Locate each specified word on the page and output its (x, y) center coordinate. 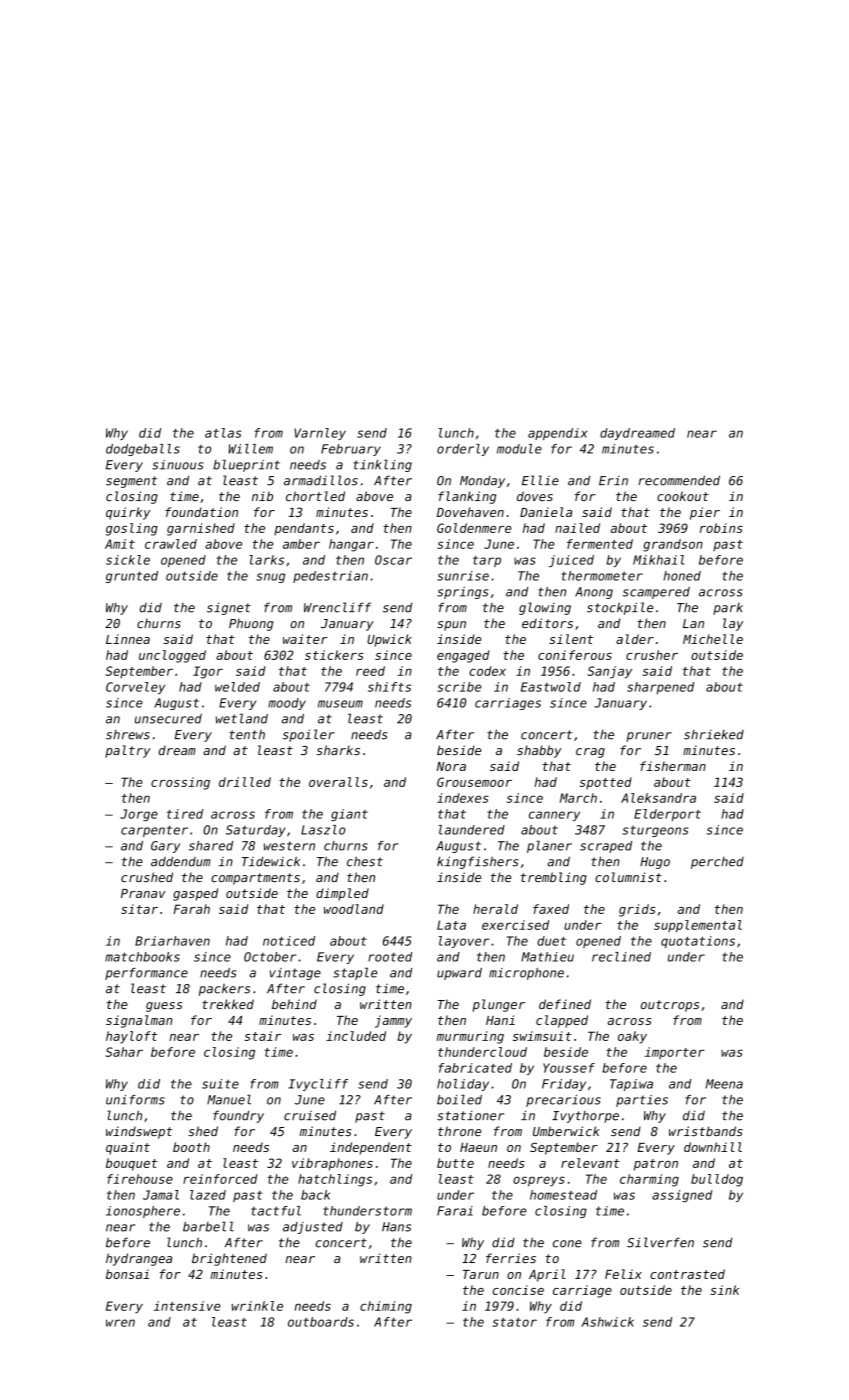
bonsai (127, 1274)
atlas (223, 433)
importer (675, 1053)
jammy (393, 1021)
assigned (682, 1196)
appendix (557, 434)
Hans (396, 1227)
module (519, 449)
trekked (228, 1004)
